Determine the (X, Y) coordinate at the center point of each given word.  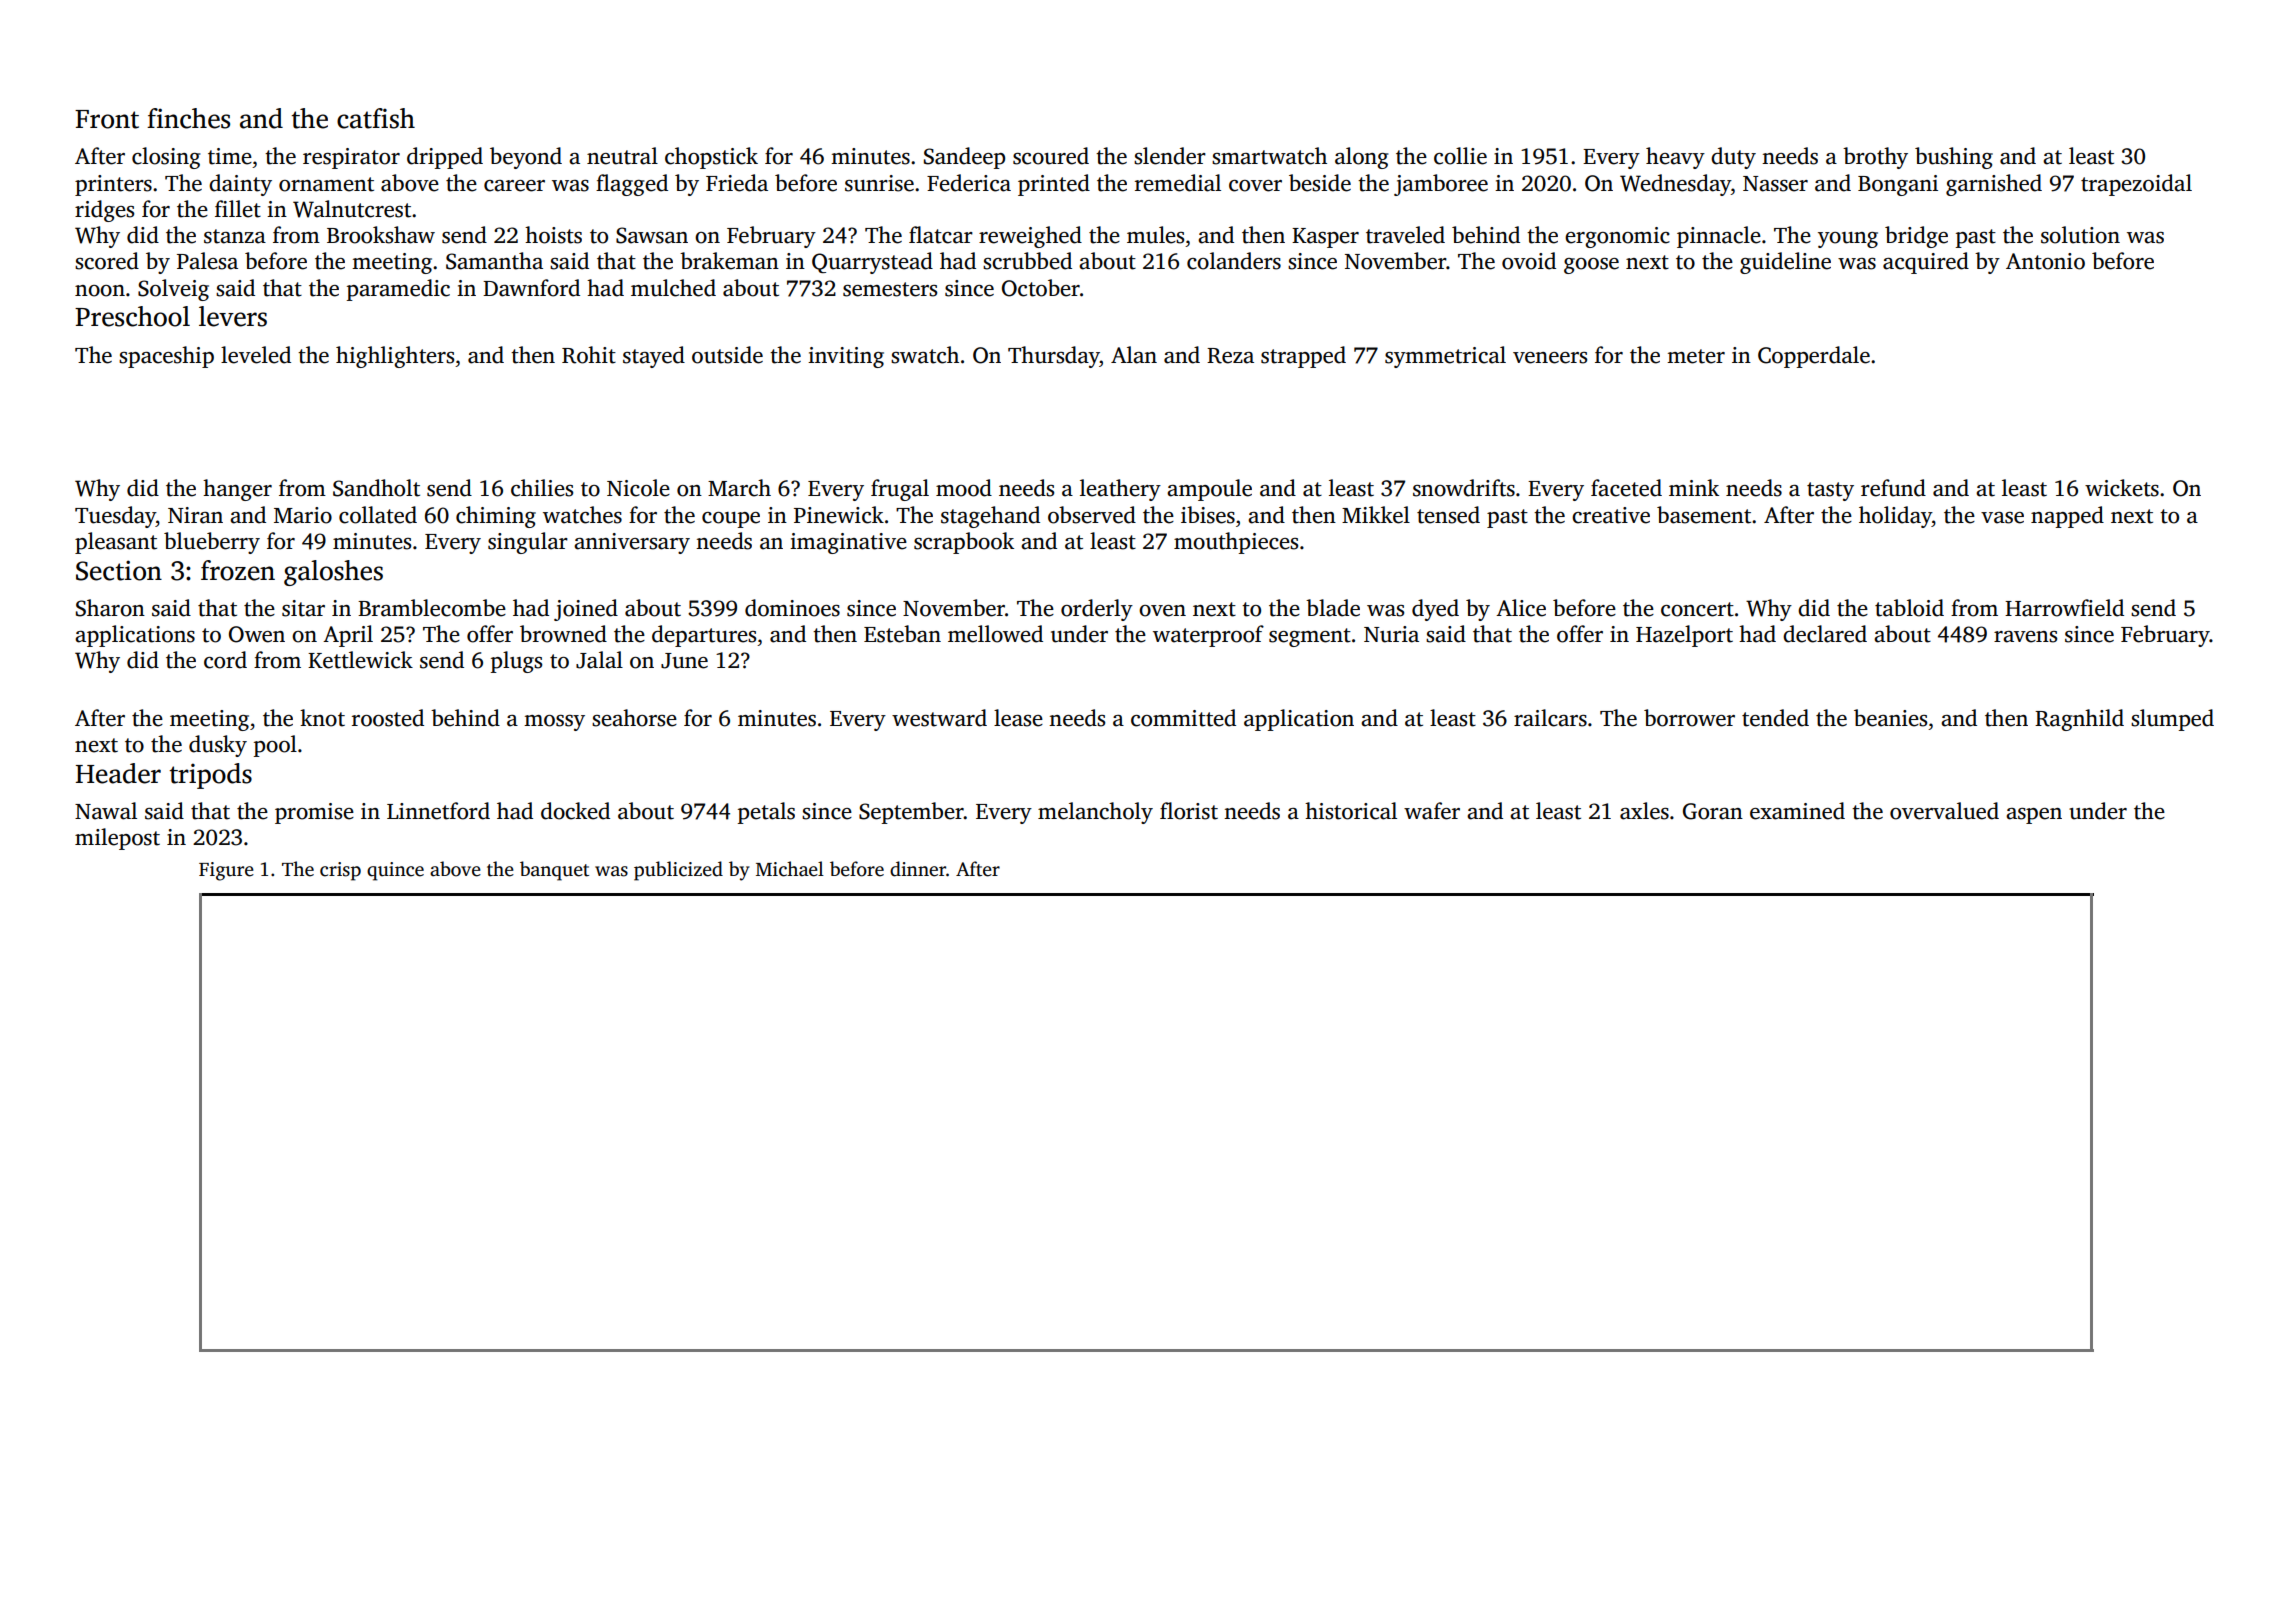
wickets (2122, 488)
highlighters (395, 357)
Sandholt (376, 488)
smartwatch (1269, 156)
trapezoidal (2136, 185)
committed (1183, 718)
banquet (554, 871)
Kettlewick (360, 660)
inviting (846, 357)
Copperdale (1814, 357)
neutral (622, 156)
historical (1351, 811)
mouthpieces (1236, 543)
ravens (2025, 637)
